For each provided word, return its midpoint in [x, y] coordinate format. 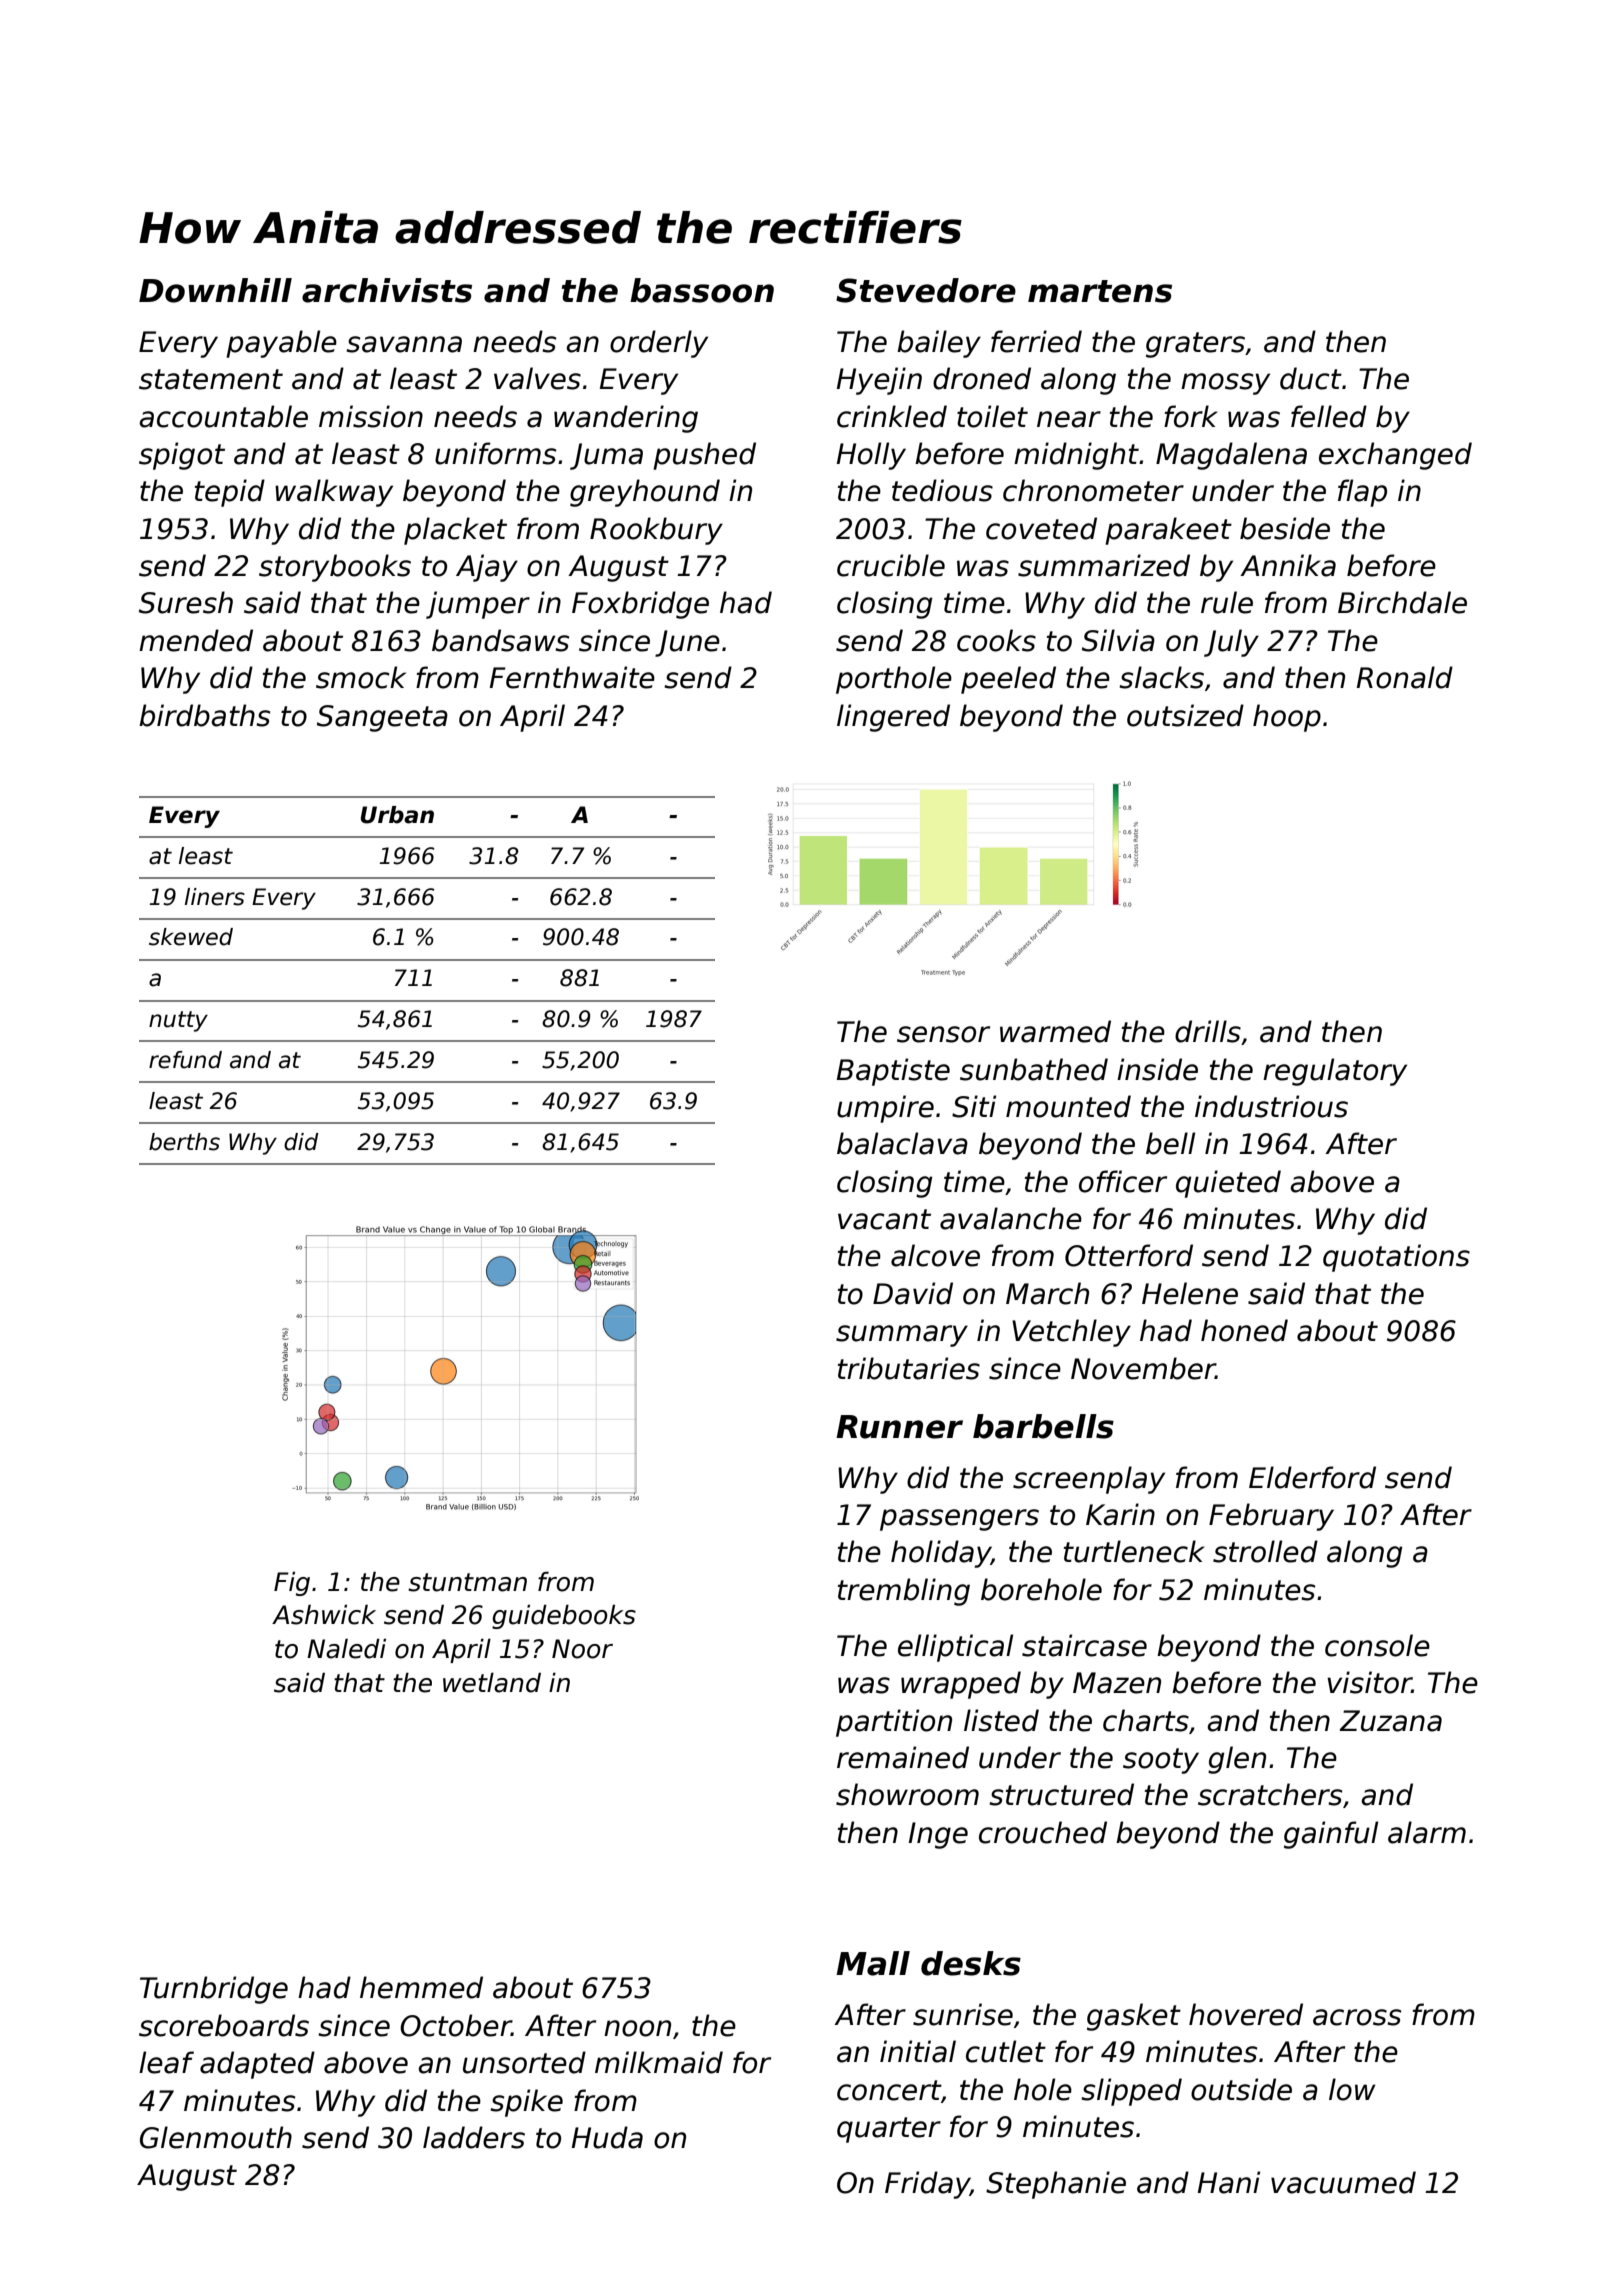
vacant [884, 1219]
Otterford [1129, 1255]
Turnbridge [214, 1990]
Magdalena [1231, 456]
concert [889, 2090]
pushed [704, 456]
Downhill [215, 290]
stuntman [467, 1582]
